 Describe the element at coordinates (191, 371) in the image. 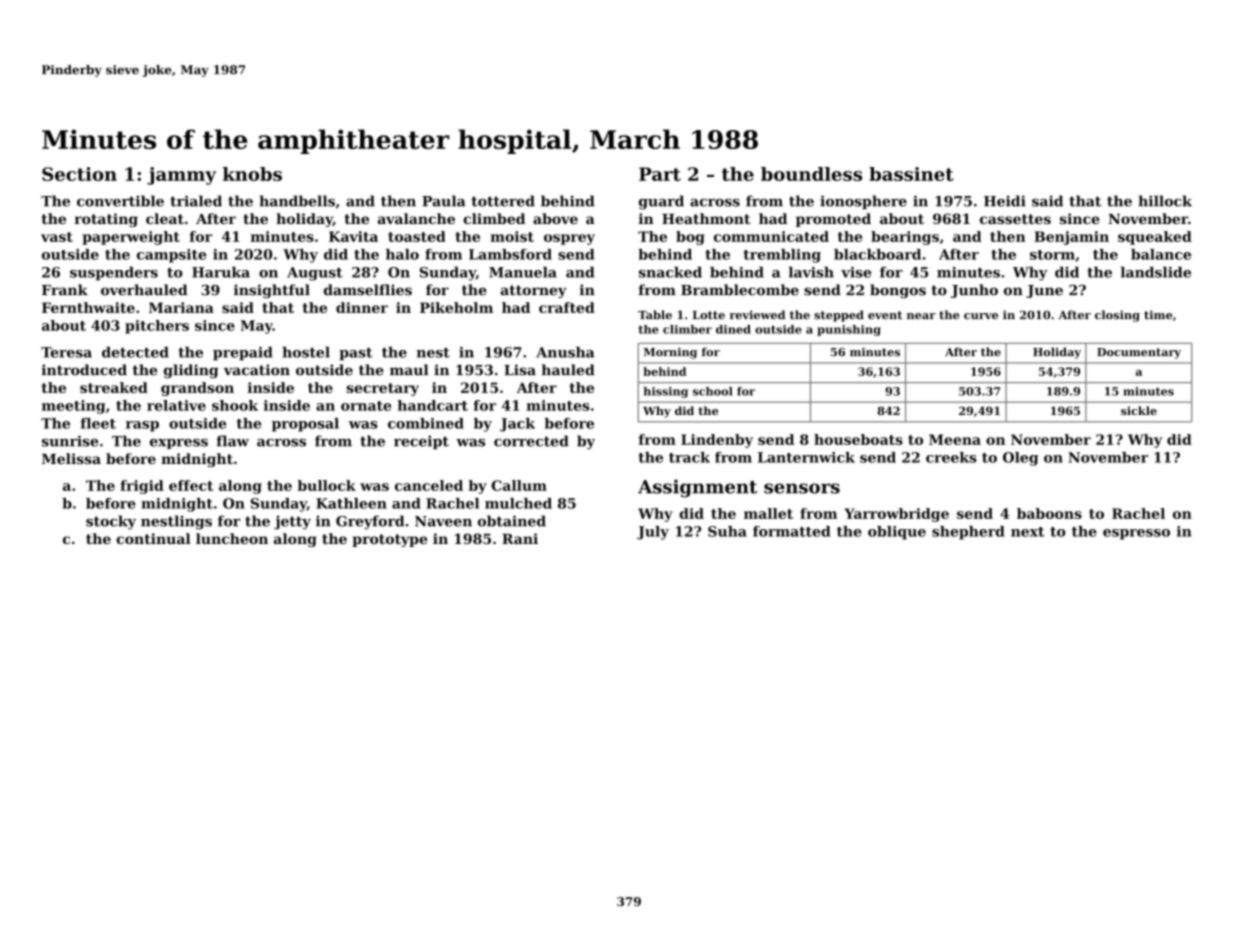

I see `gliding` at that location.
